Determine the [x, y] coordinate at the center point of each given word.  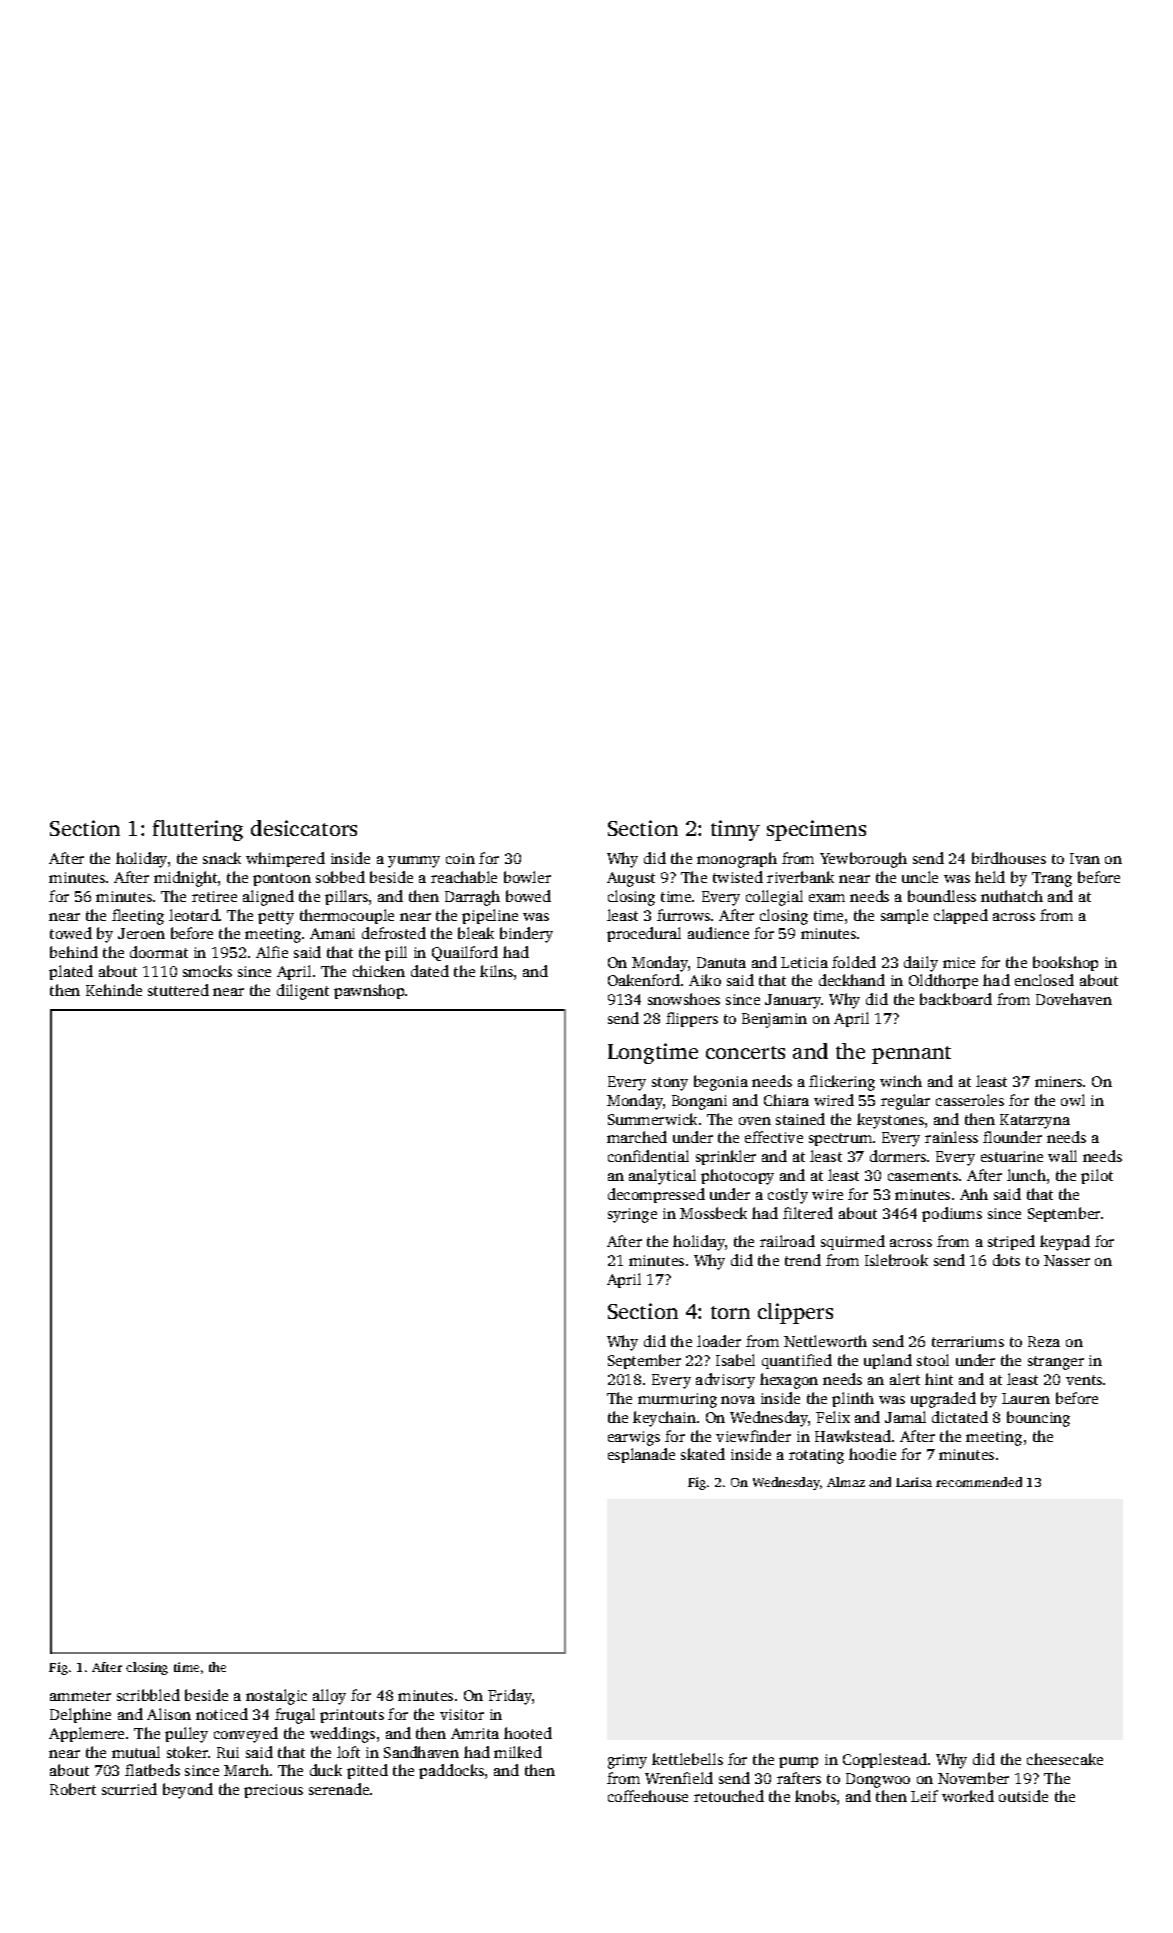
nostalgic [276, 1697]
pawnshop [369, 991]
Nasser [1067, 1260]
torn [730, 1312]
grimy [627, 1761]
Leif [924, 1796]
